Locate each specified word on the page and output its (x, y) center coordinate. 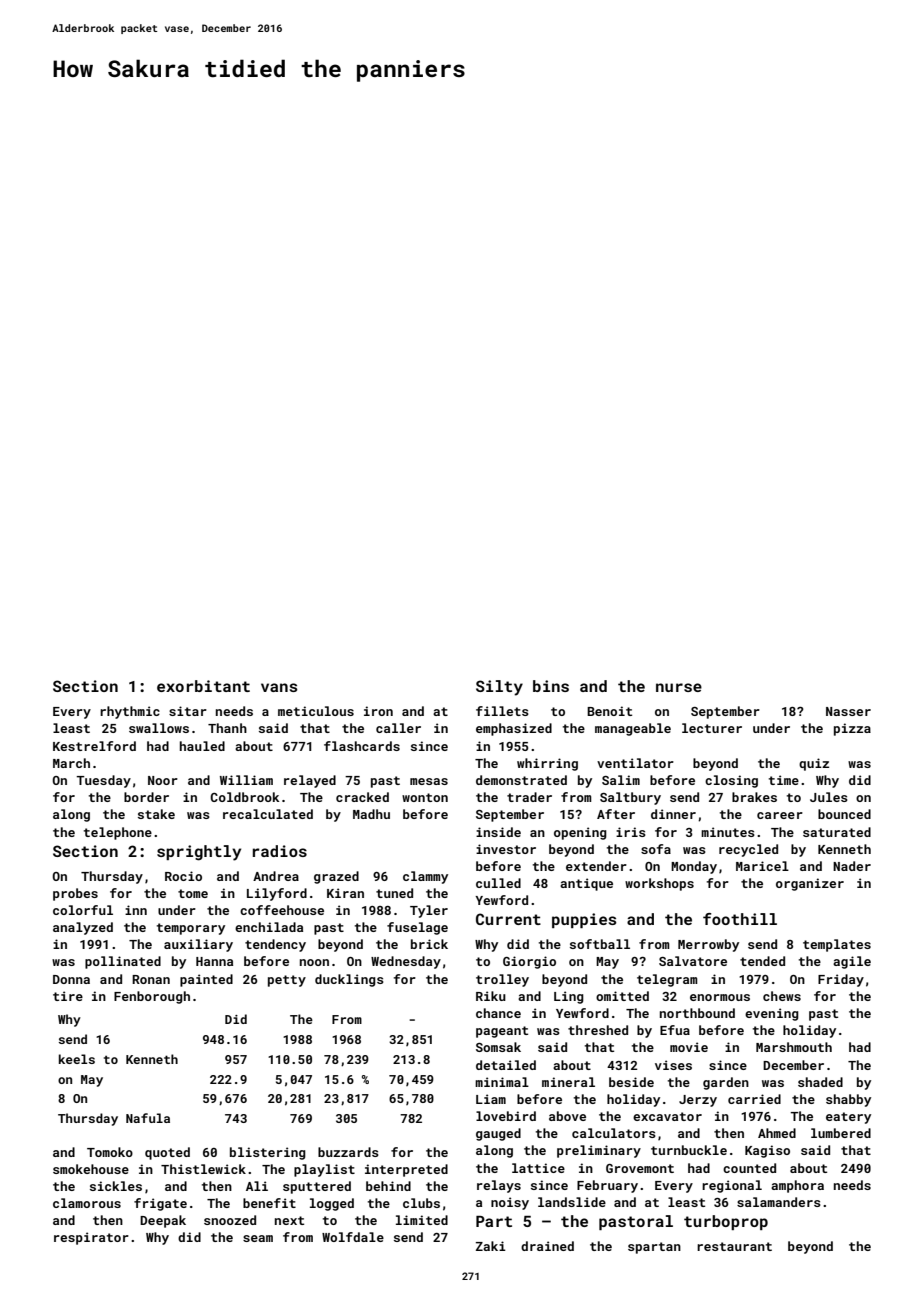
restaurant (734, 1246)
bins (551, 686)
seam (258, 1238)
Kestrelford (94, 746)
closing (731, 781)
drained (547, 1246)
